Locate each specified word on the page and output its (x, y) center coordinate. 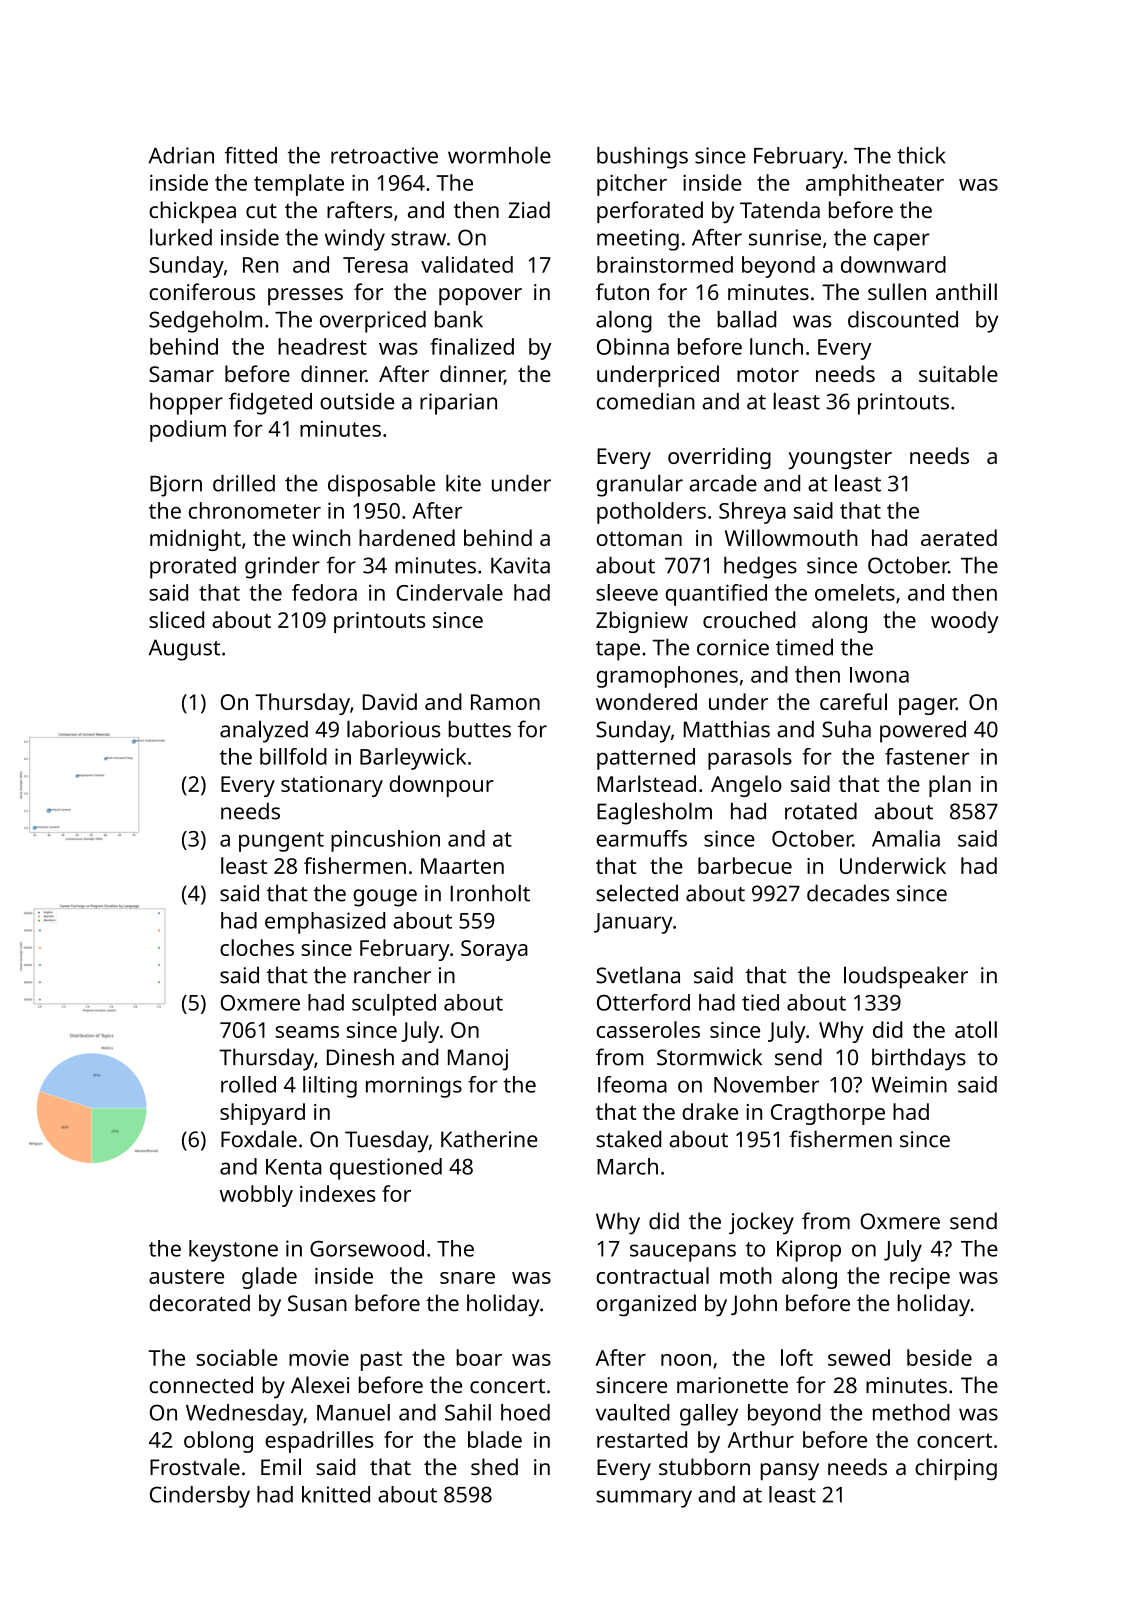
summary (644, 1499)
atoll (976, 1029)
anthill (966, 291)
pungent (281, 842)
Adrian (181, 155)
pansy (790, 1471)
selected (637, 893)
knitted (336, 1494)
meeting (638, 240)
